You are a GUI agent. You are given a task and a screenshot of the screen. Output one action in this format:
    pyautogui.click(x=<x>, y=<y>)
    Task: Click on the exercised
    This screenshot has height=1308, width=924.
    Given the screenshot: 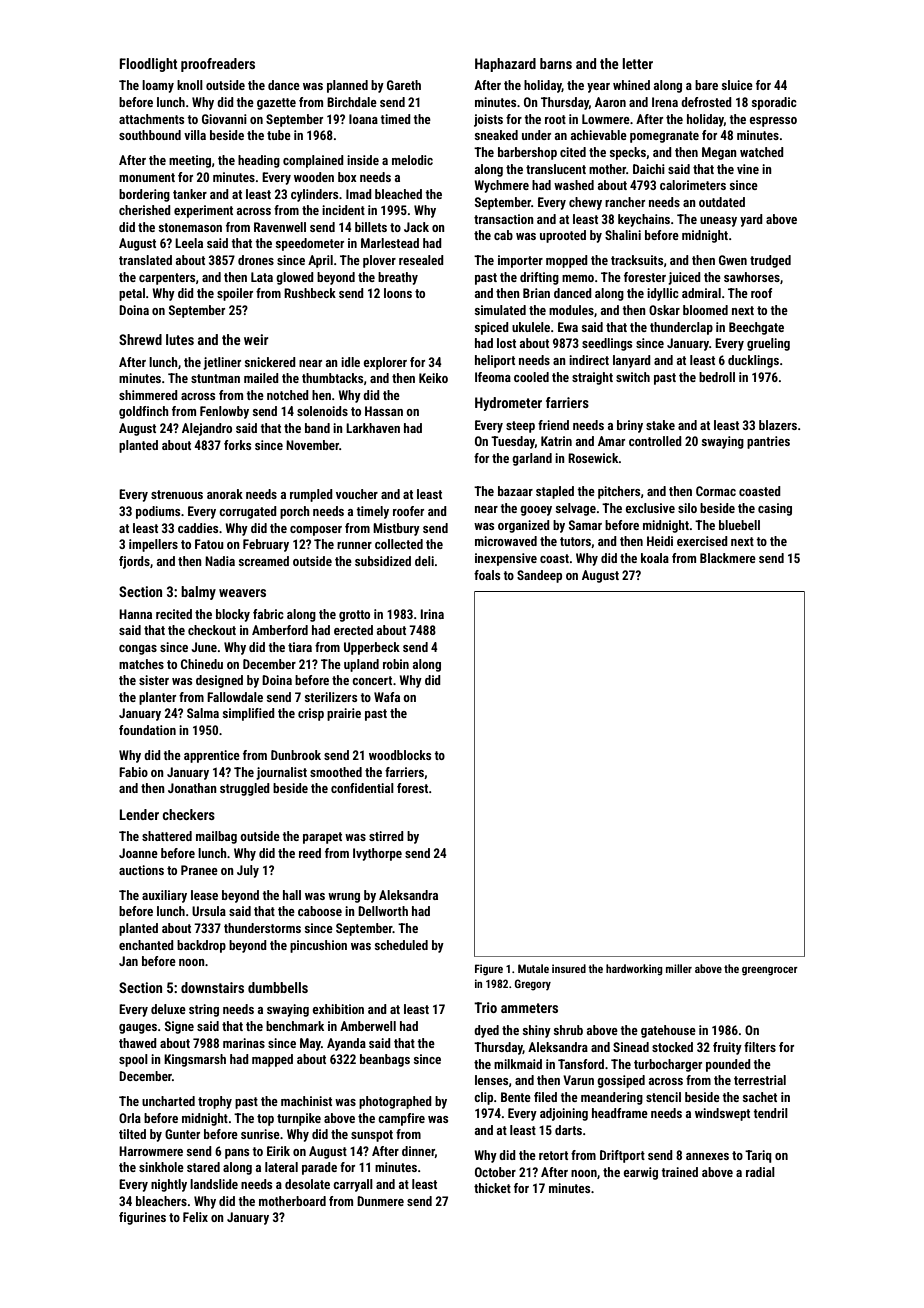 What is the action you would take?
    pyautogui.click(x=702, y=541)
